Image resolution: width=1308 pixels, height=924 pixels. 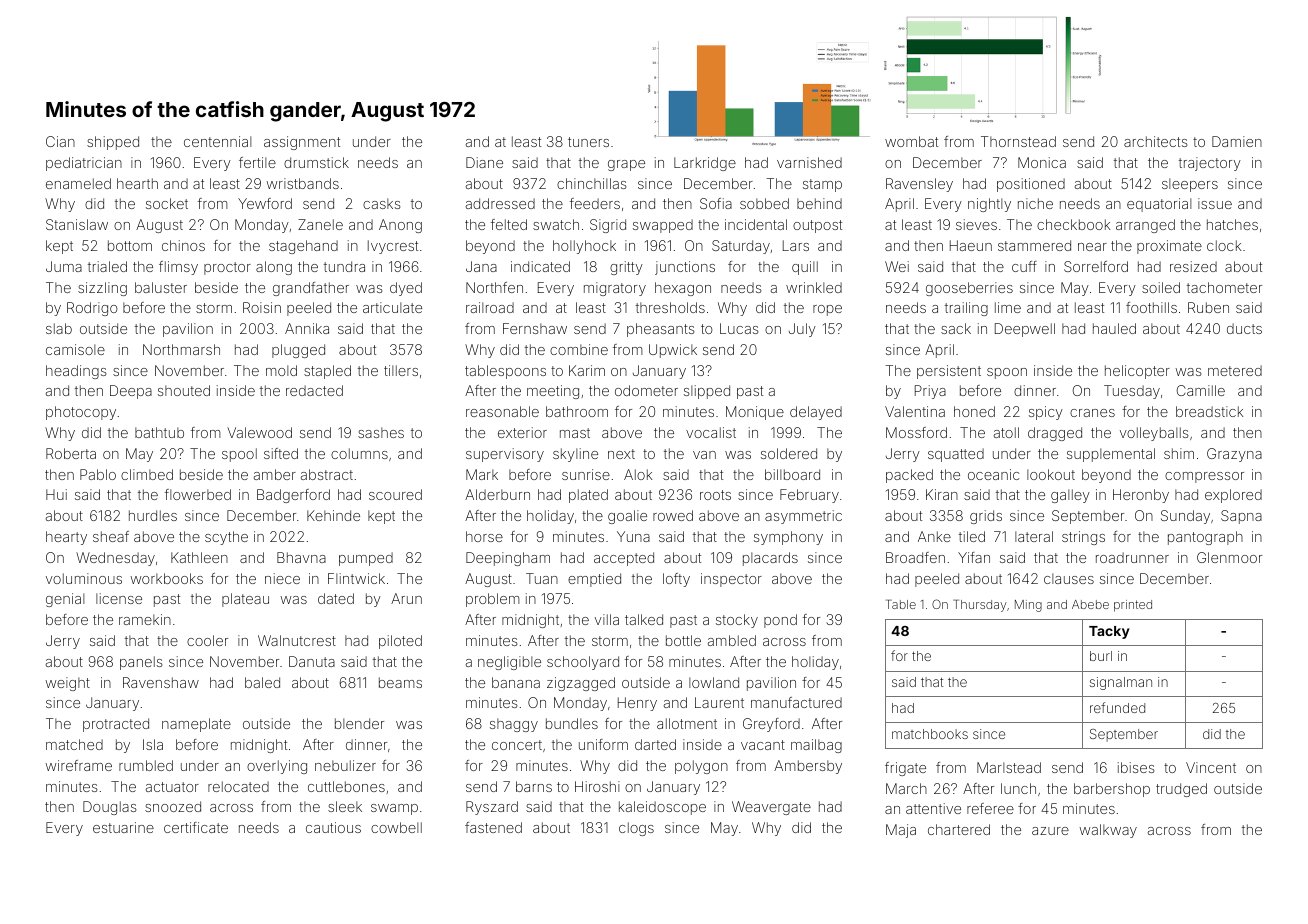 I want to click on swatch, so click(x=556, y=224).
